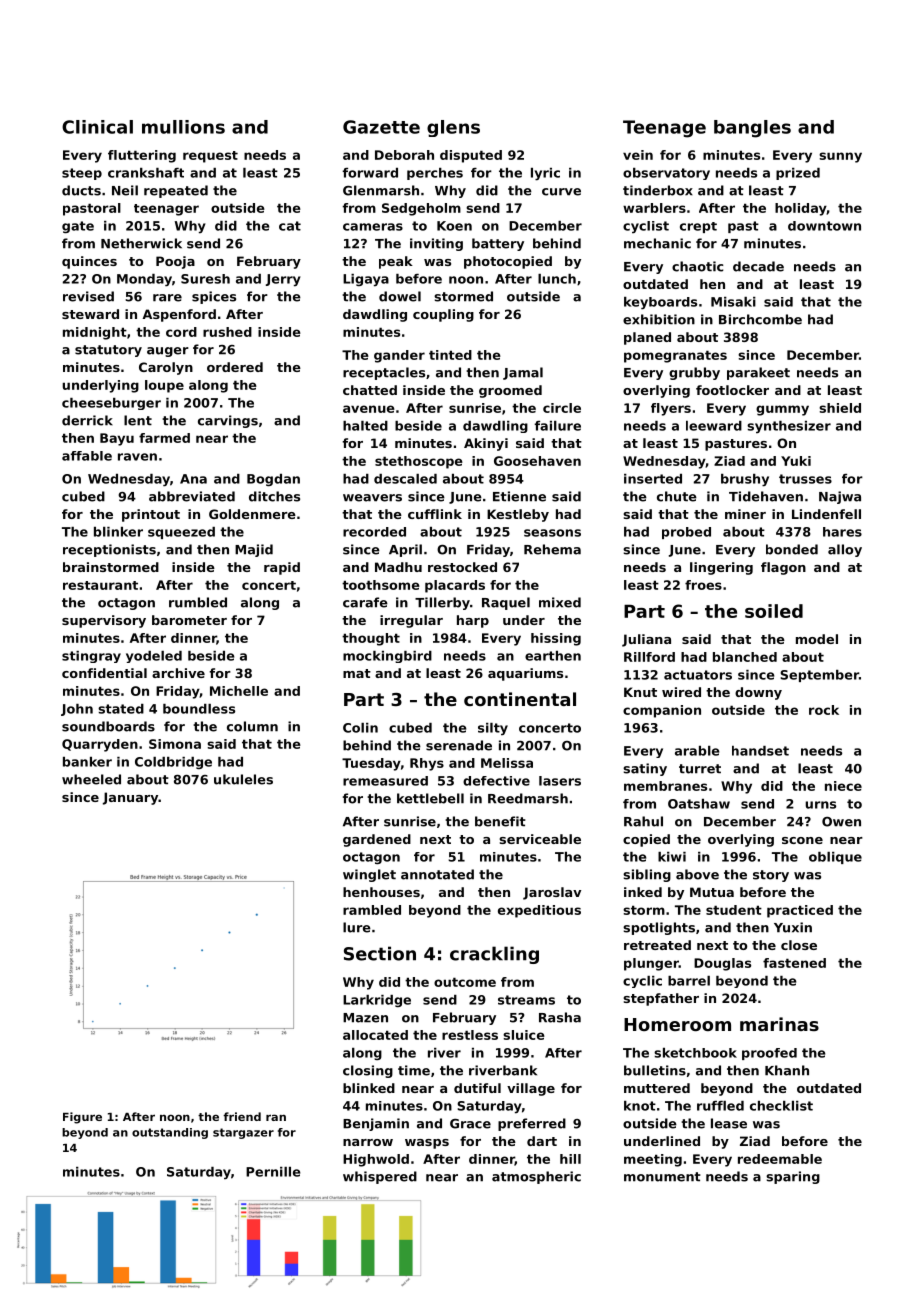 Image resolution: width=924 pixels, height=1308 pixels. I want to click on Aspenford, so click(179, 315).
